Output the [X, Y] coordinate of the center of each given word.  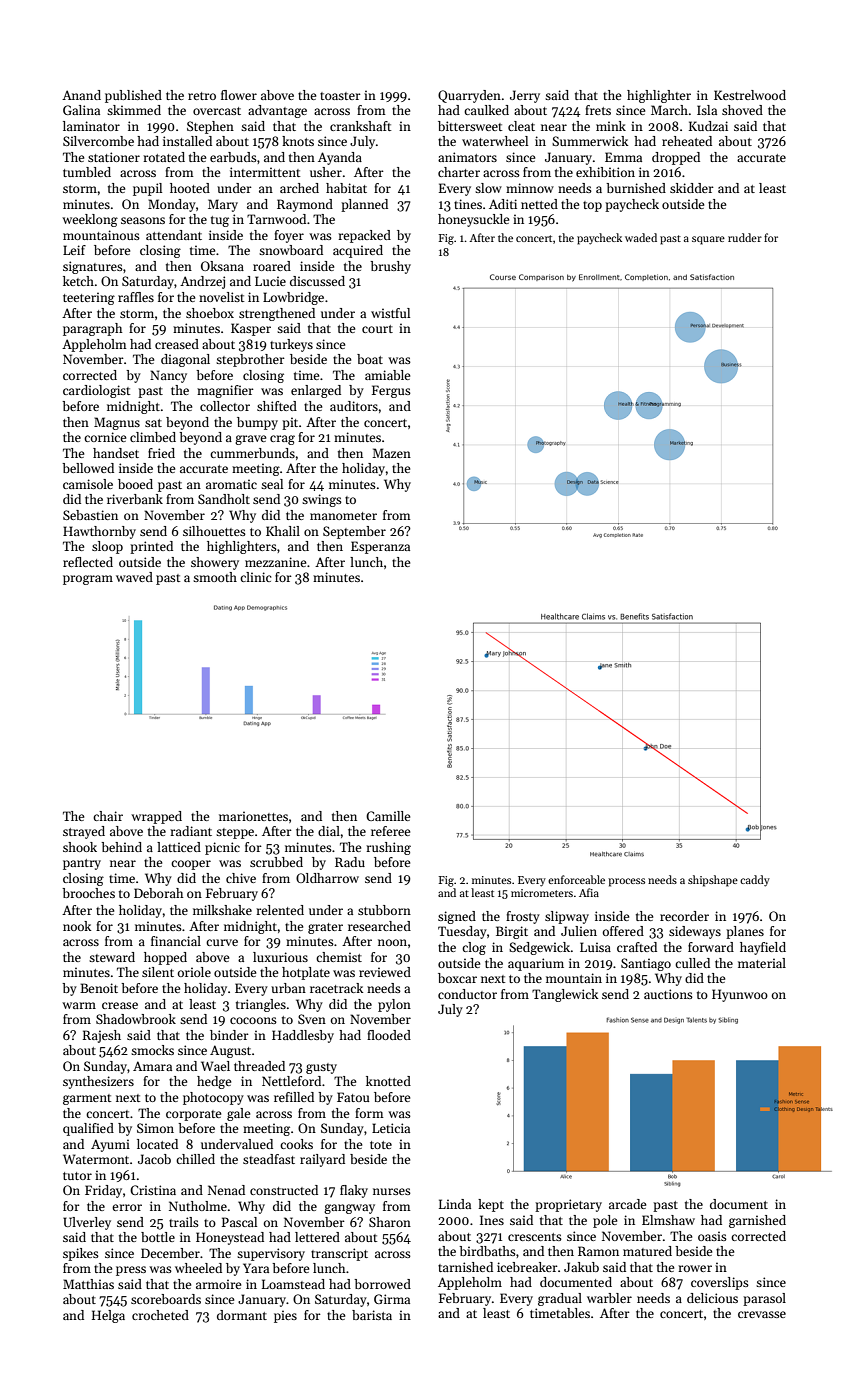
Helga [108, 1316]
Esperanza [380, 547]
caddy [755, 881]
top [592, 206]
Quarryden [469, 96]
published [133, 96]
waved [134, 577]
